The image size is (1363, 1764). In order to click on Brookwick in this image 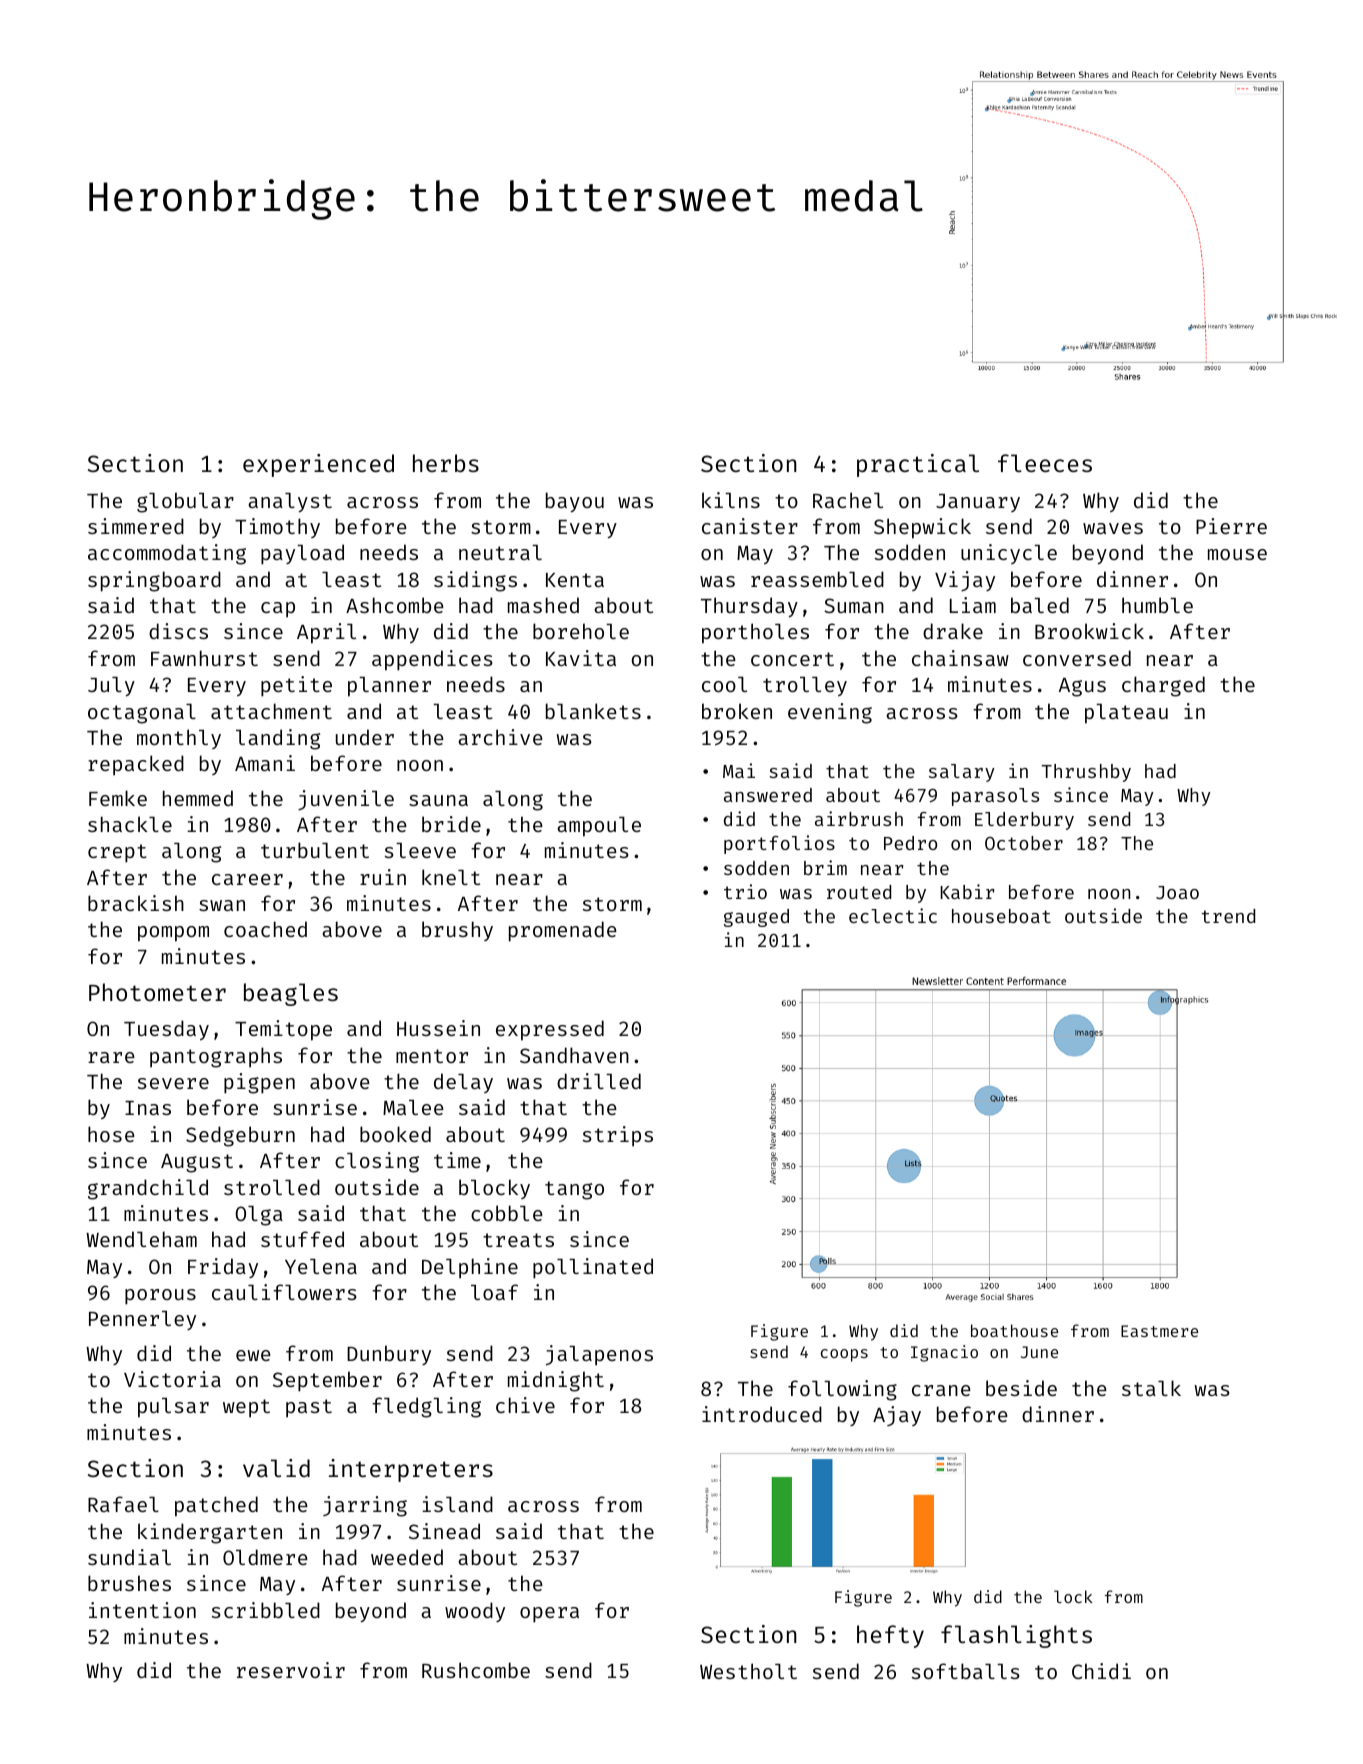, I will do `click(1089, 631)`.
